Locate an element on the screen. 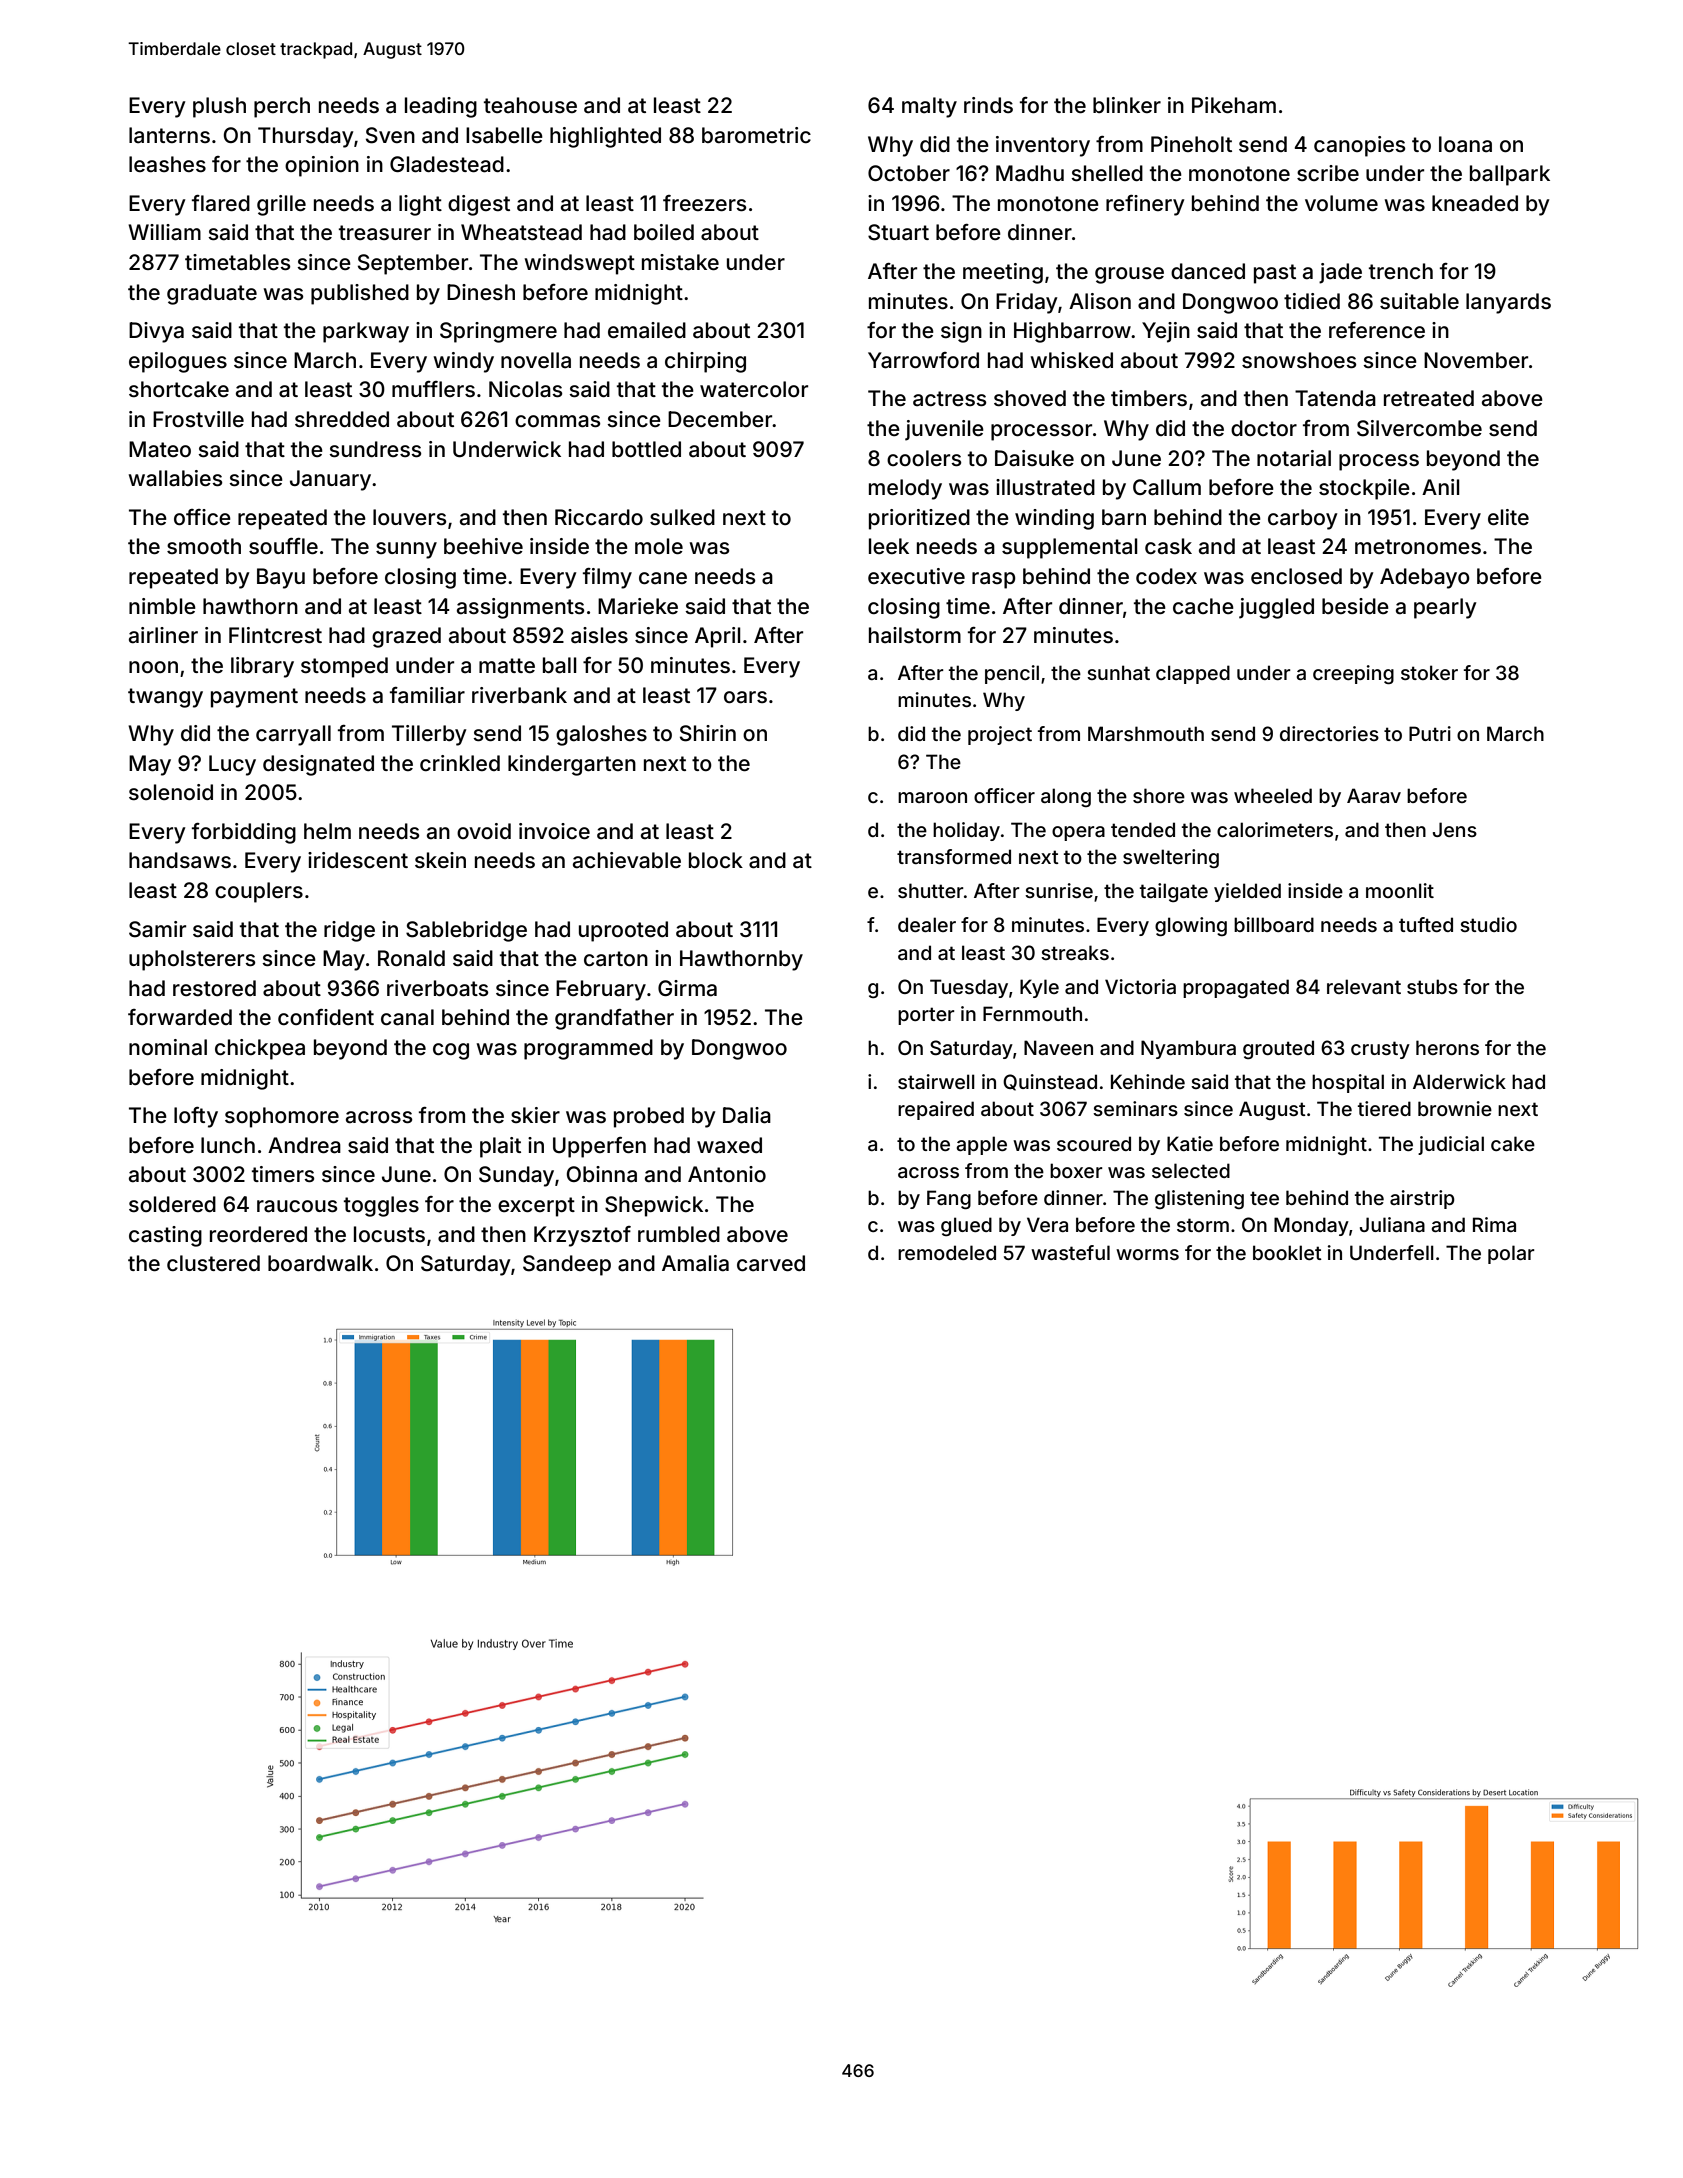  chirping is located at coordinates (705, 362).
